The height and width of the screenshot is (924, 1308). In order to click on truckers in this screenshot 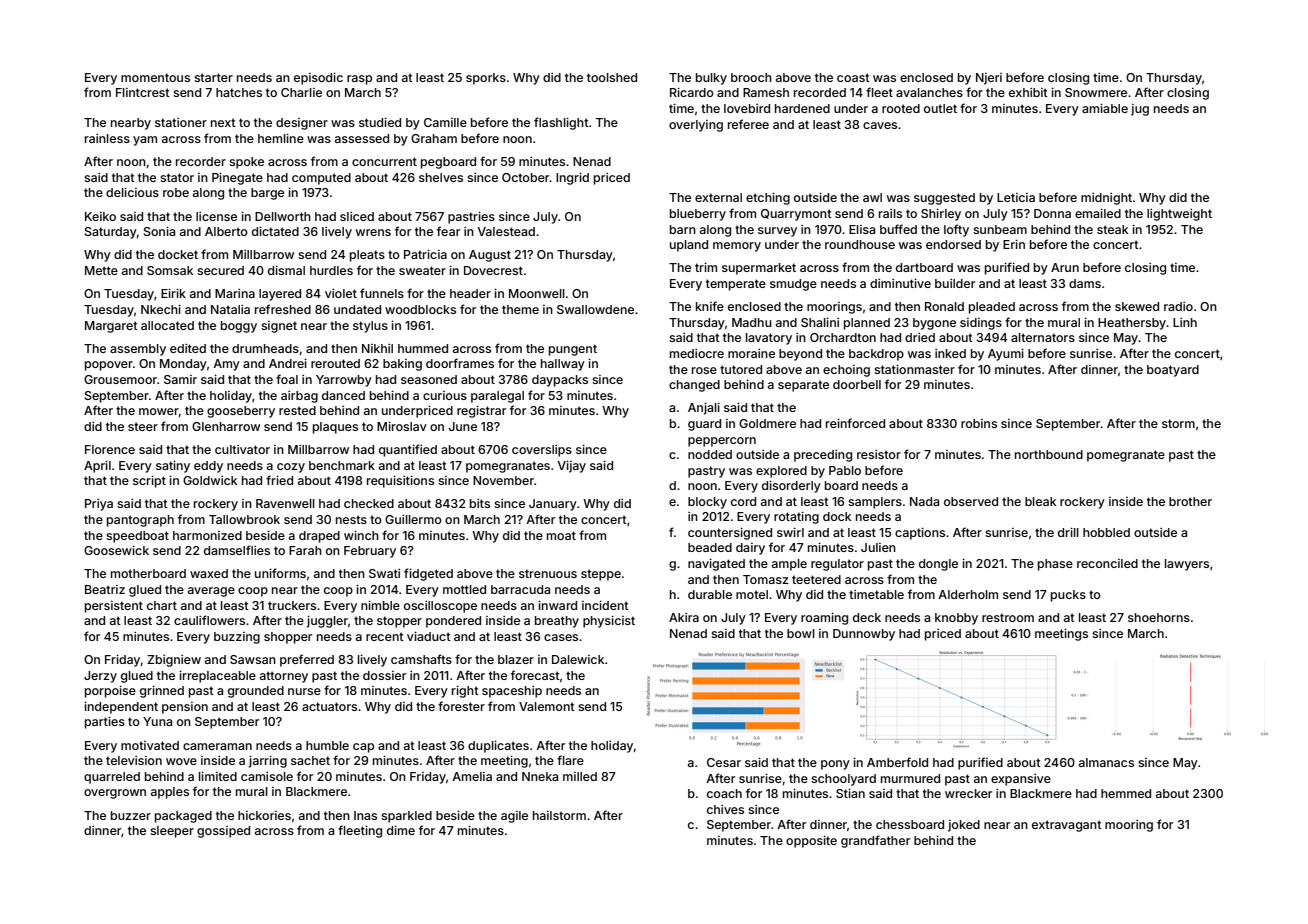, I will do `click(292, 605)`.
